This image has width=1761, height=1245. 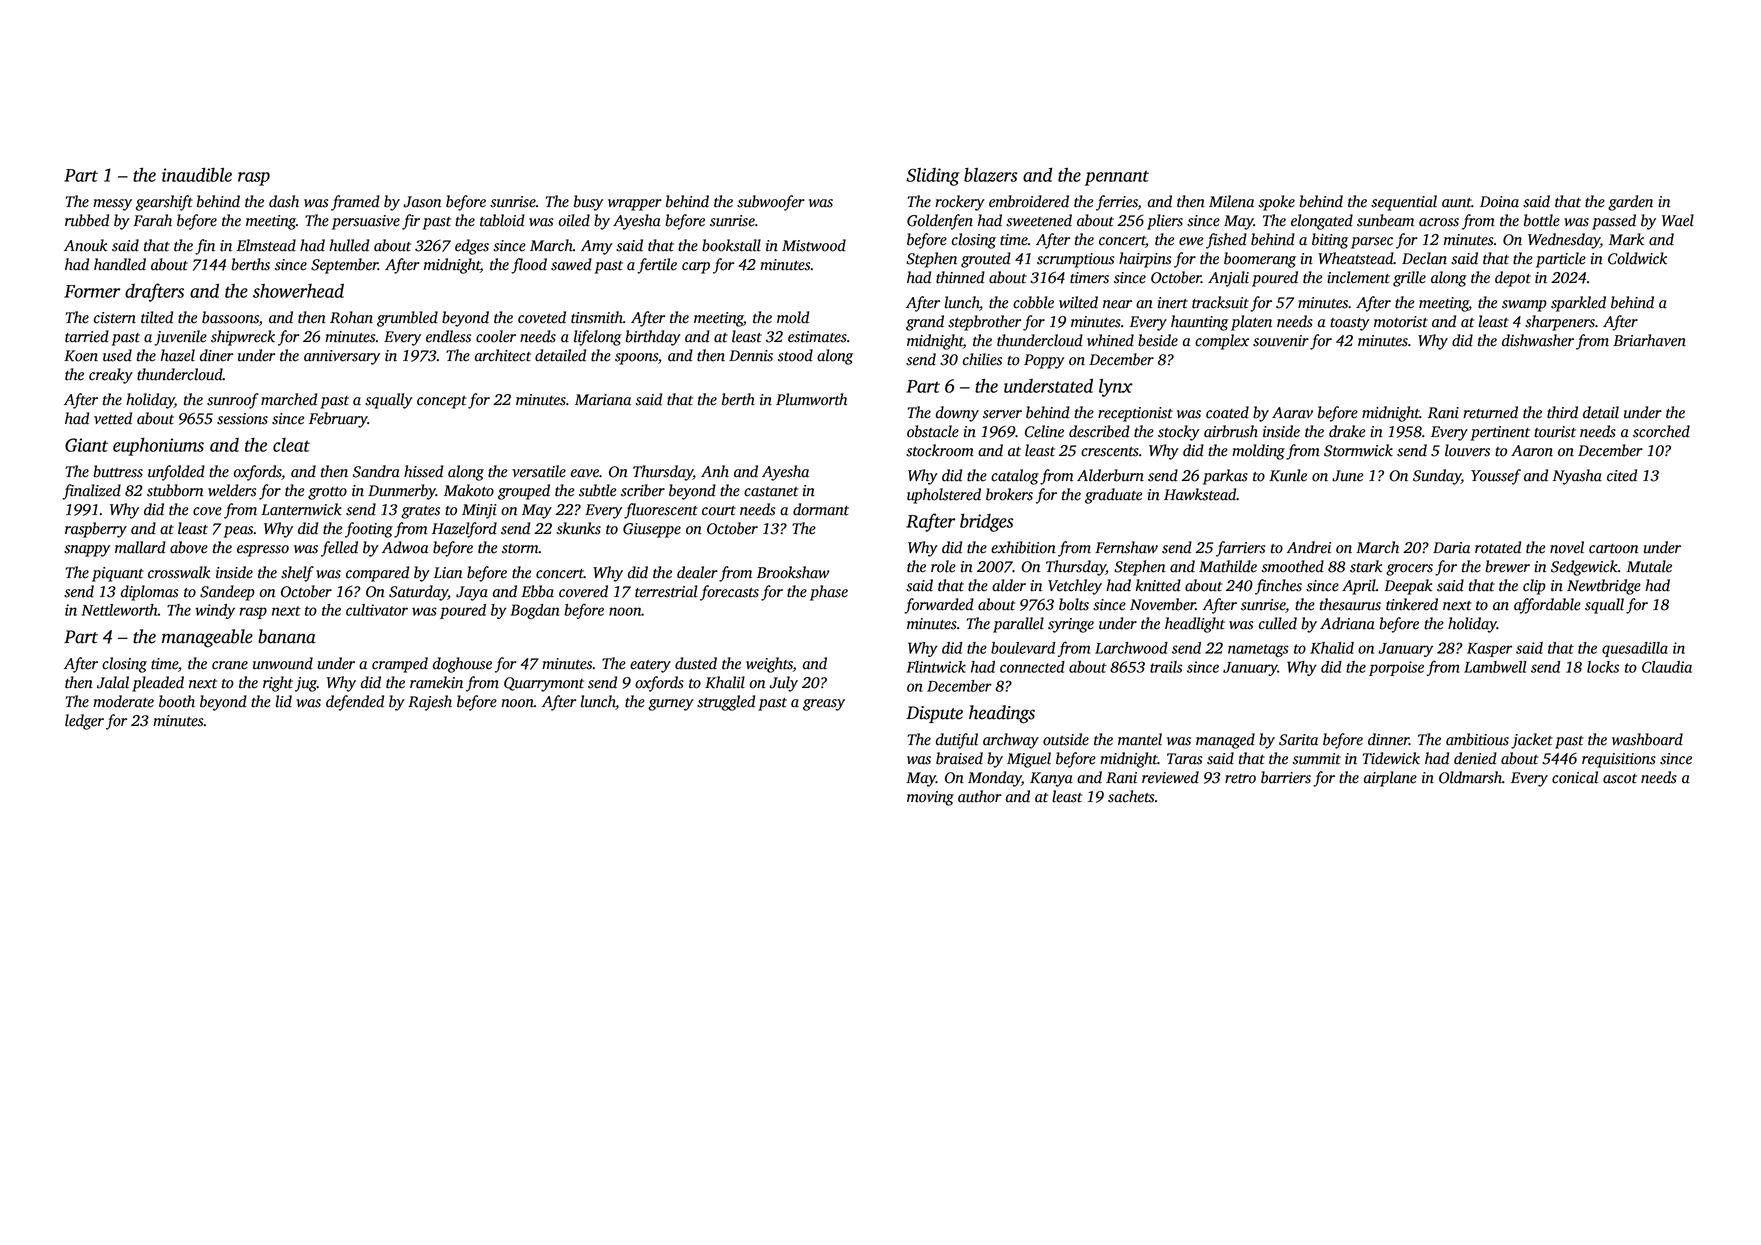 I want to click on Sliding, so click(x=932, y=177).
